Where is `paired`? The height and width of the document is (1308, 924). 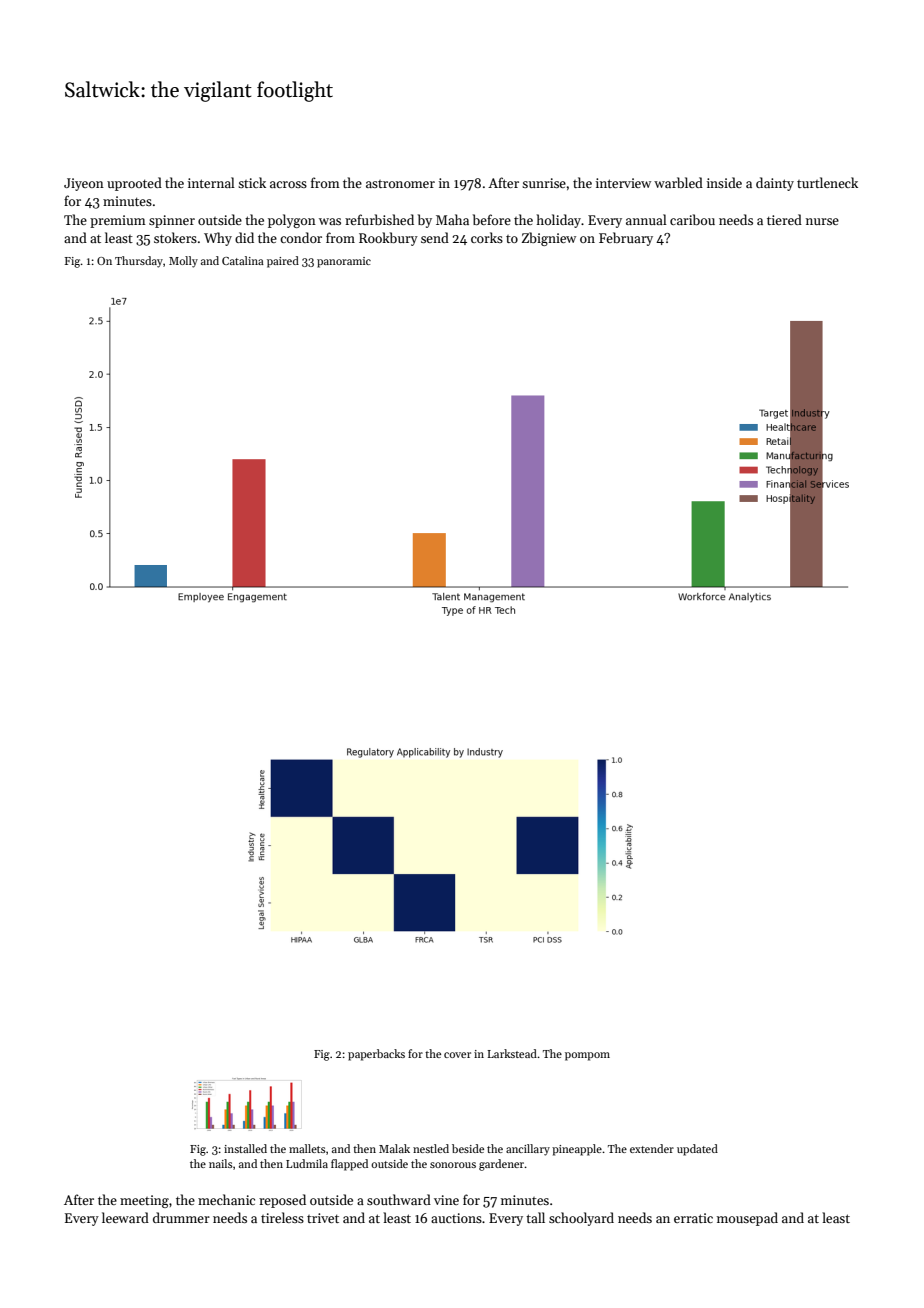
paired is located at coordinates (283, 262).
